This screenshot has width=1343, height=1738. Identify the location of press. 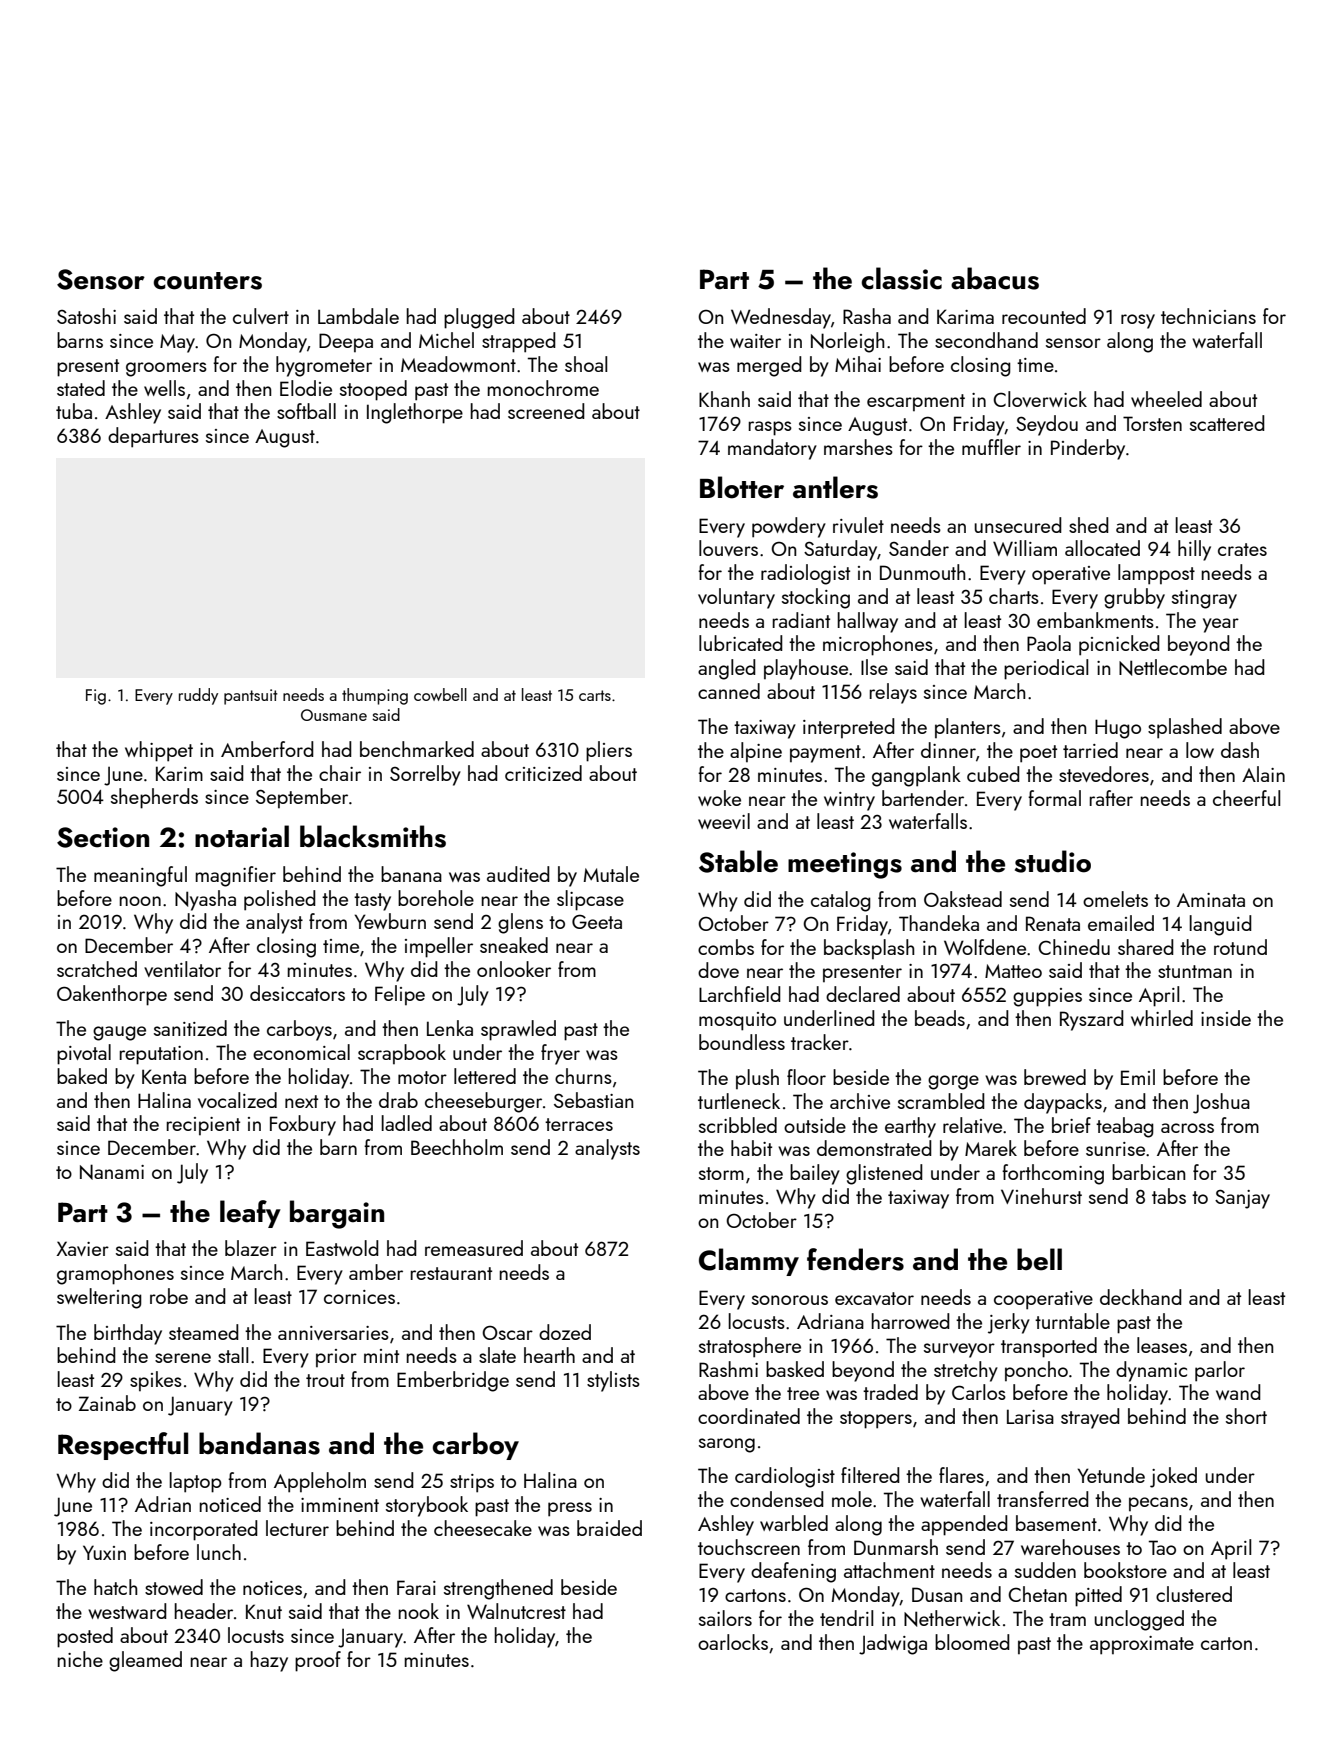
(570, 1509).
